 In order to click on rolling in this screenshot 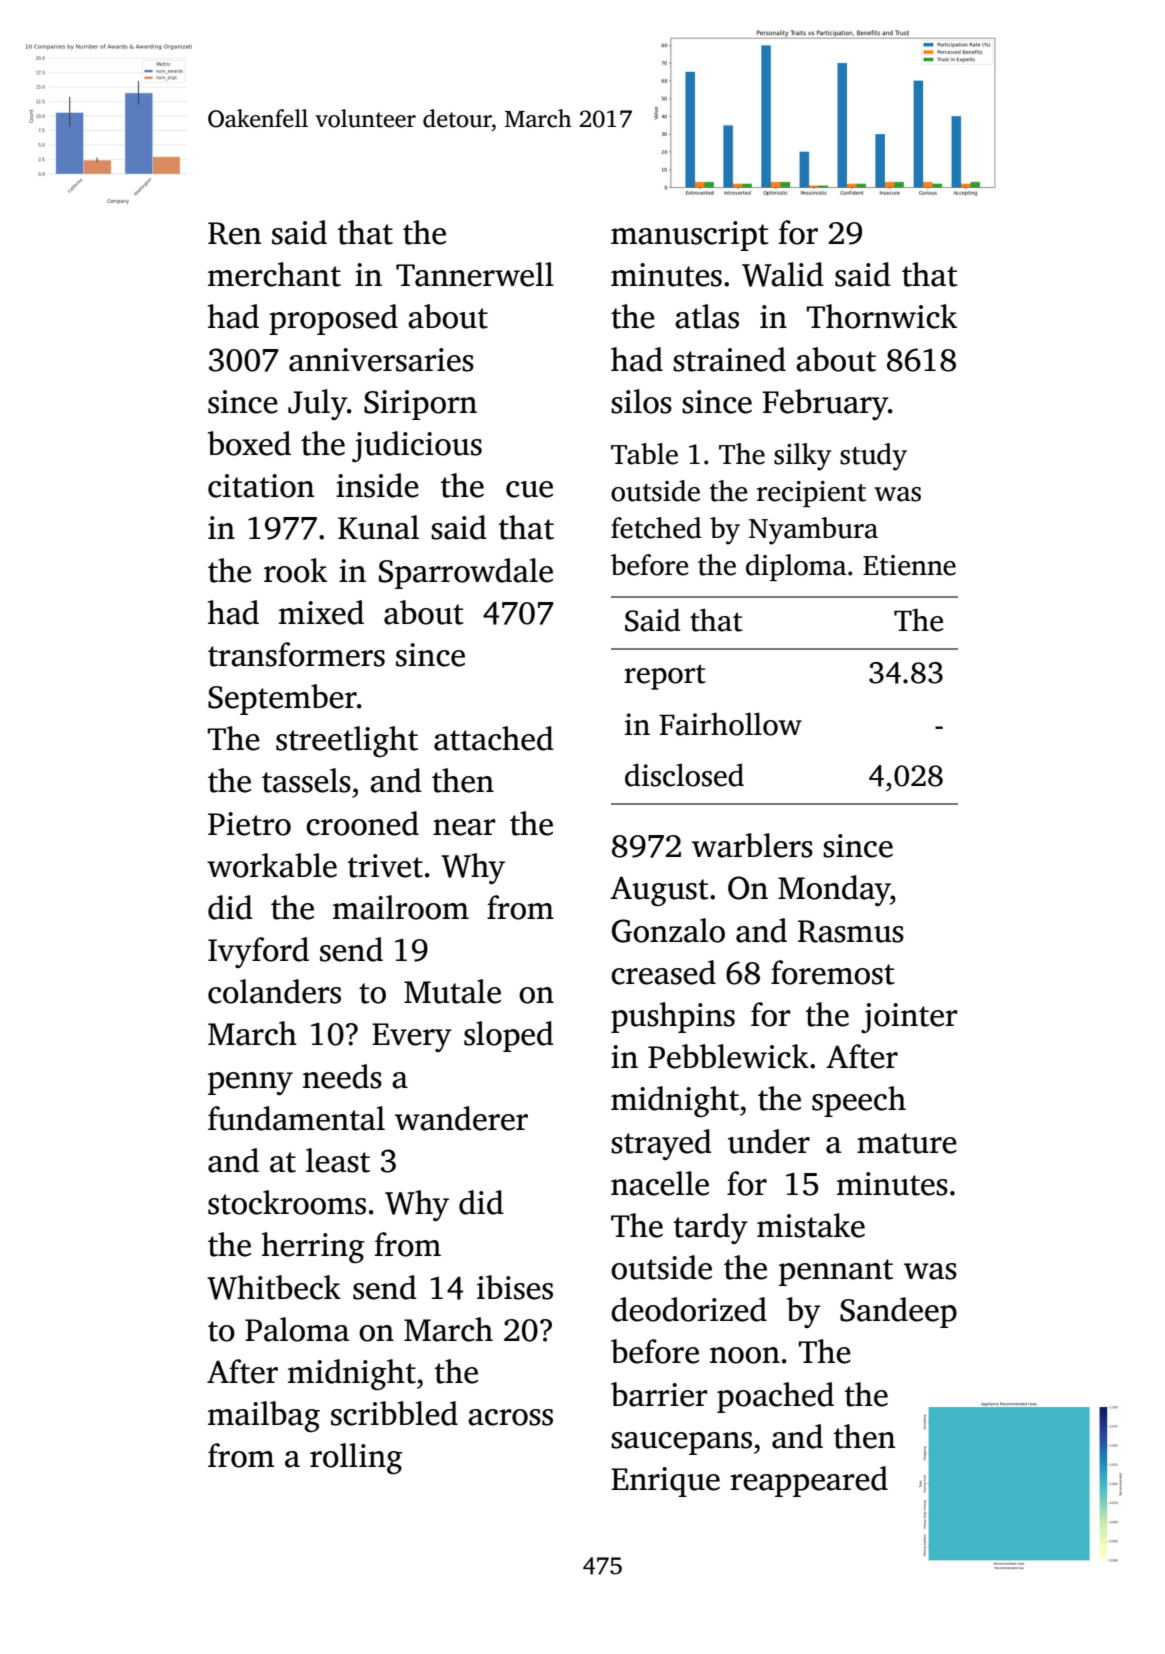, I will do `click(356, 1458)`.
